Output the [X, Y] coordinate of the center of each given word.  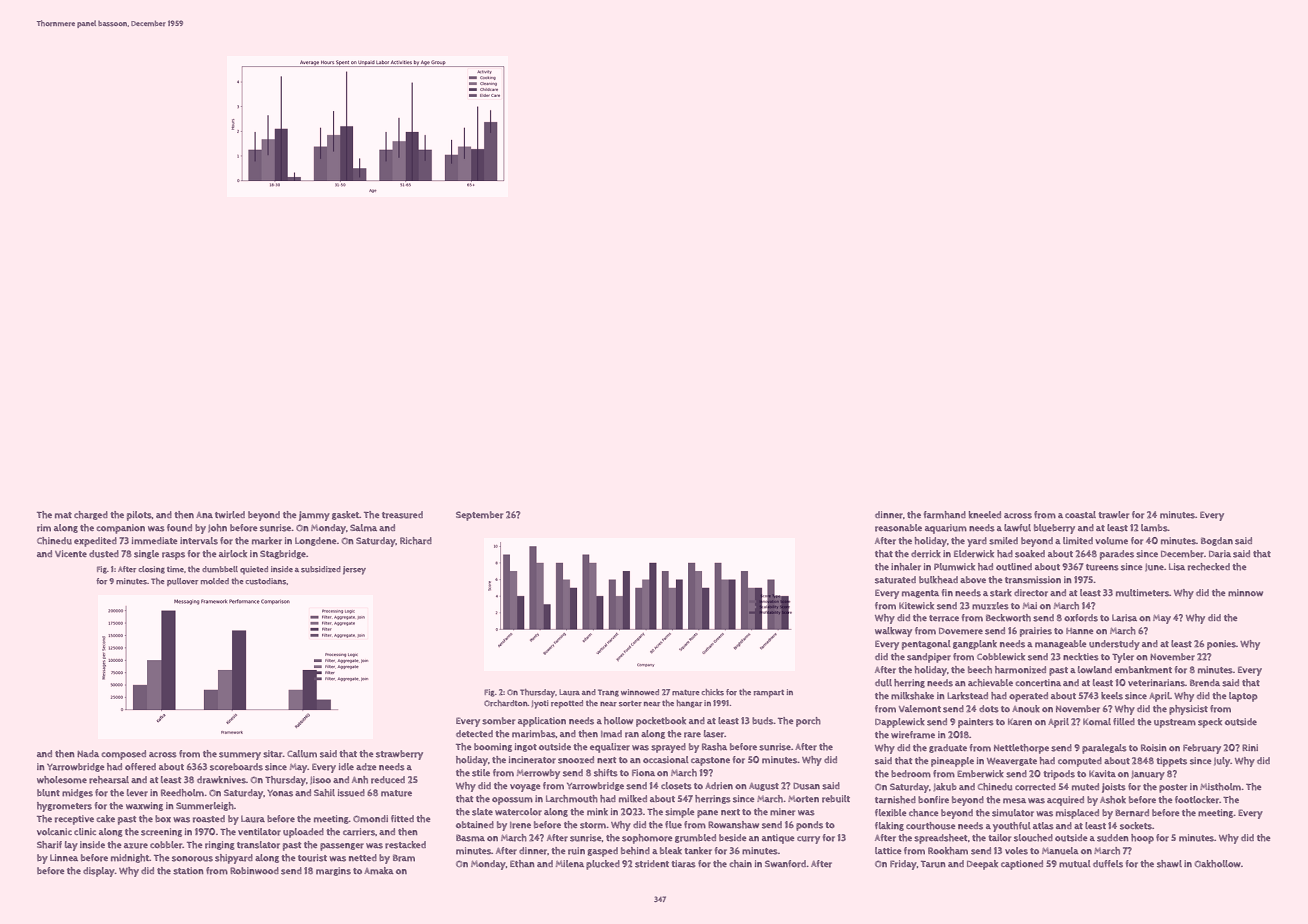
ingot [526, 747]
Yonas [280, 793]
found [179, 528]
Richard [416, 541]
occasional [666, 760]
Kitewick [916, 605]
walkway [893, 632]
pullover [182, 582]
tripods [1059, 775]
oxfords [1081, 618]
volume [1111, 541]
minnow [1245, 592]
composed [124, 755]
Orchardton [506, 703]
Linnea [64, 857]
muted [1085, 787]
